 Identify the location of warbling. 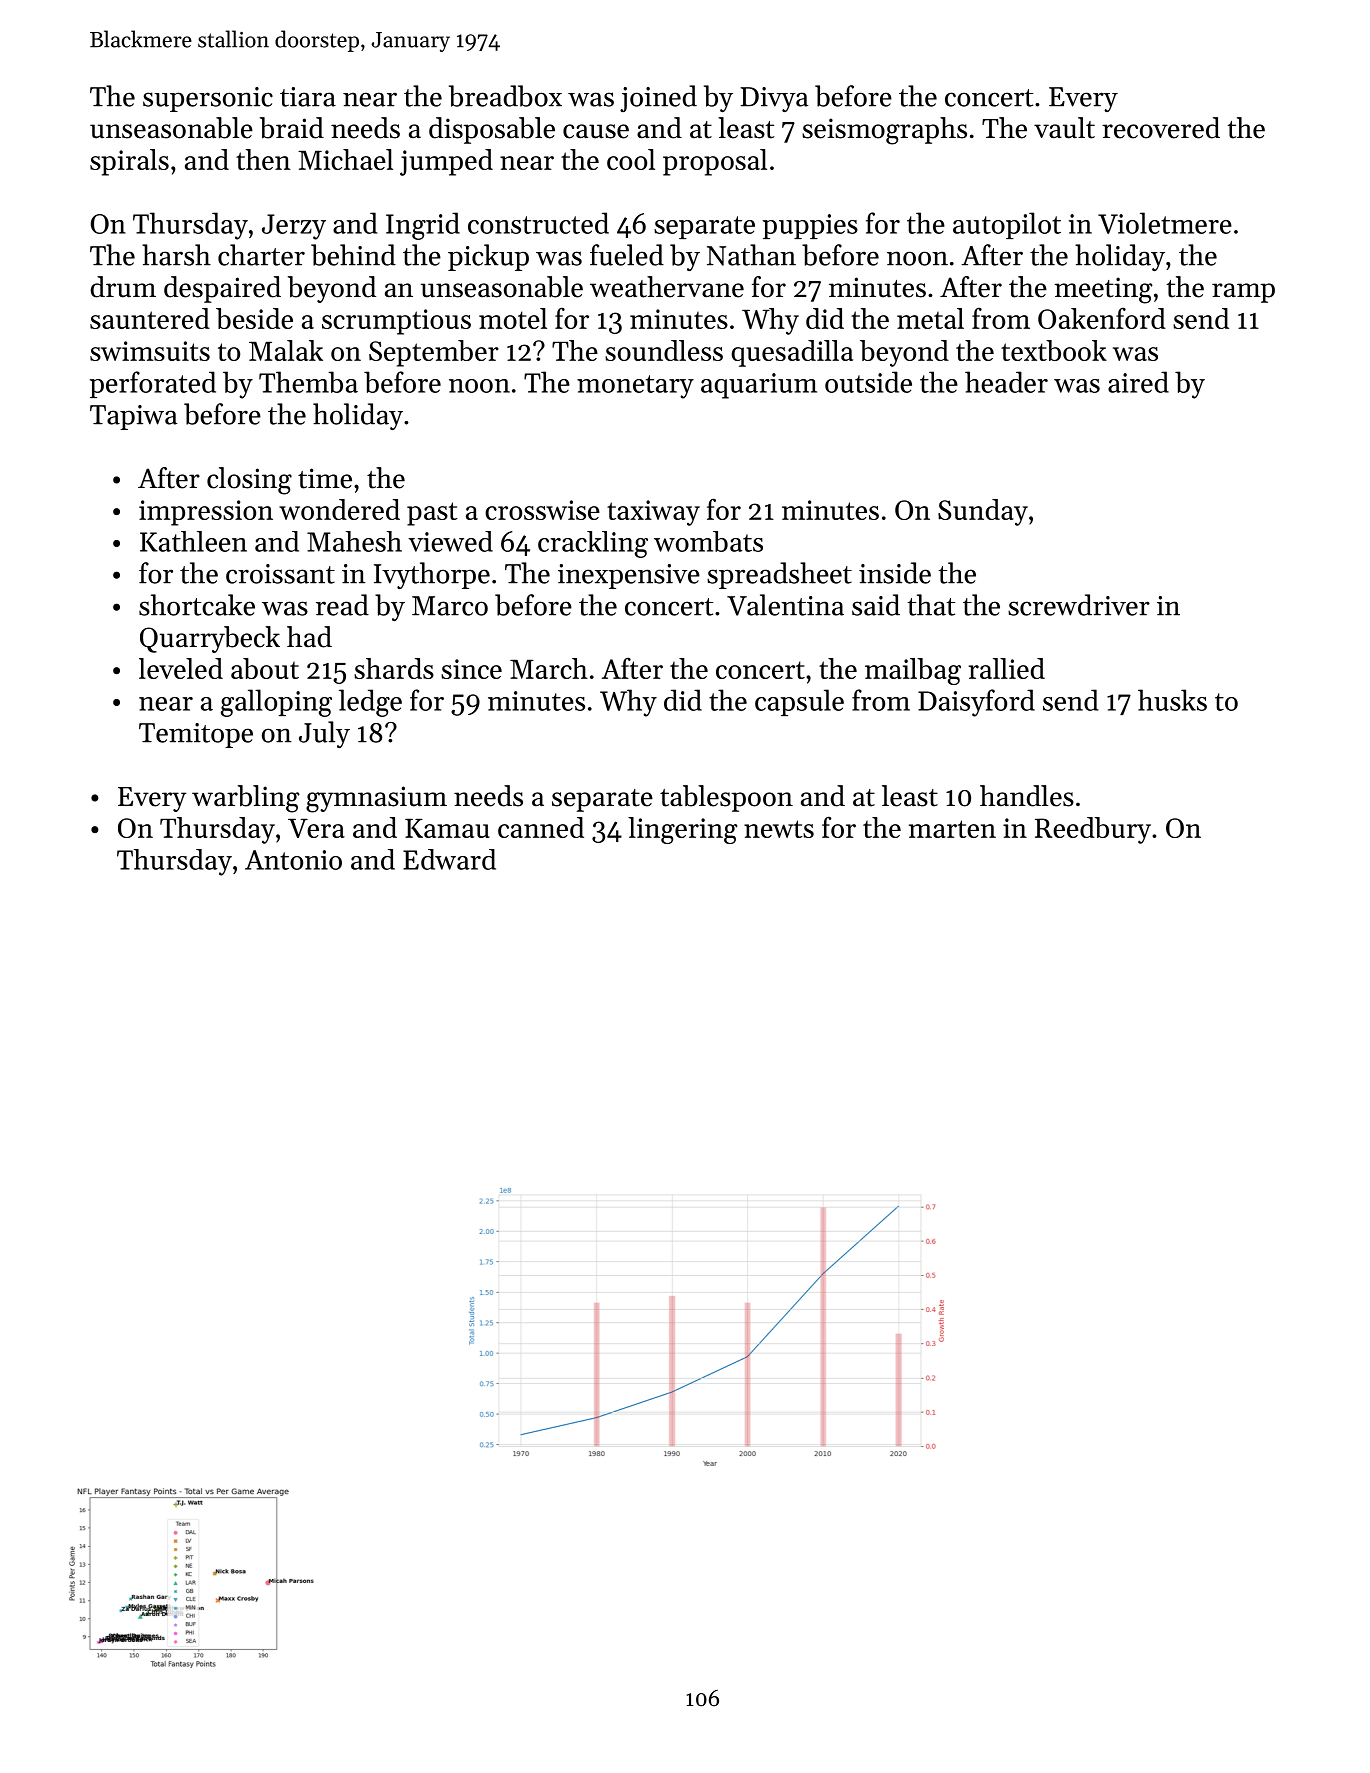
(246, 799).
